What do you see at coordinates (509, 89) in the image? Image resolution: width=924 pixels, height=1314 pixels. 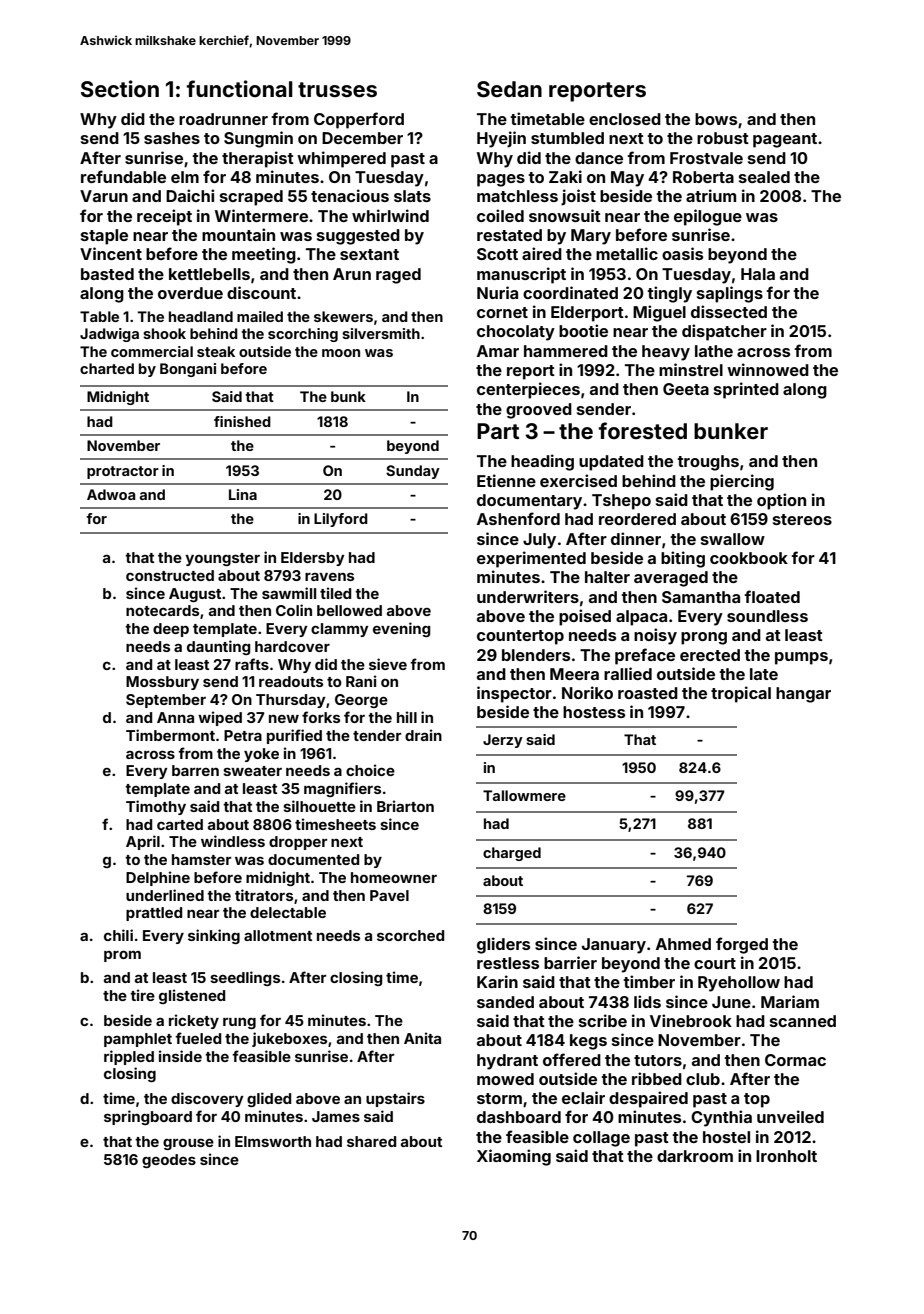 I see `Sedan` at bounding box center [509, 89].
